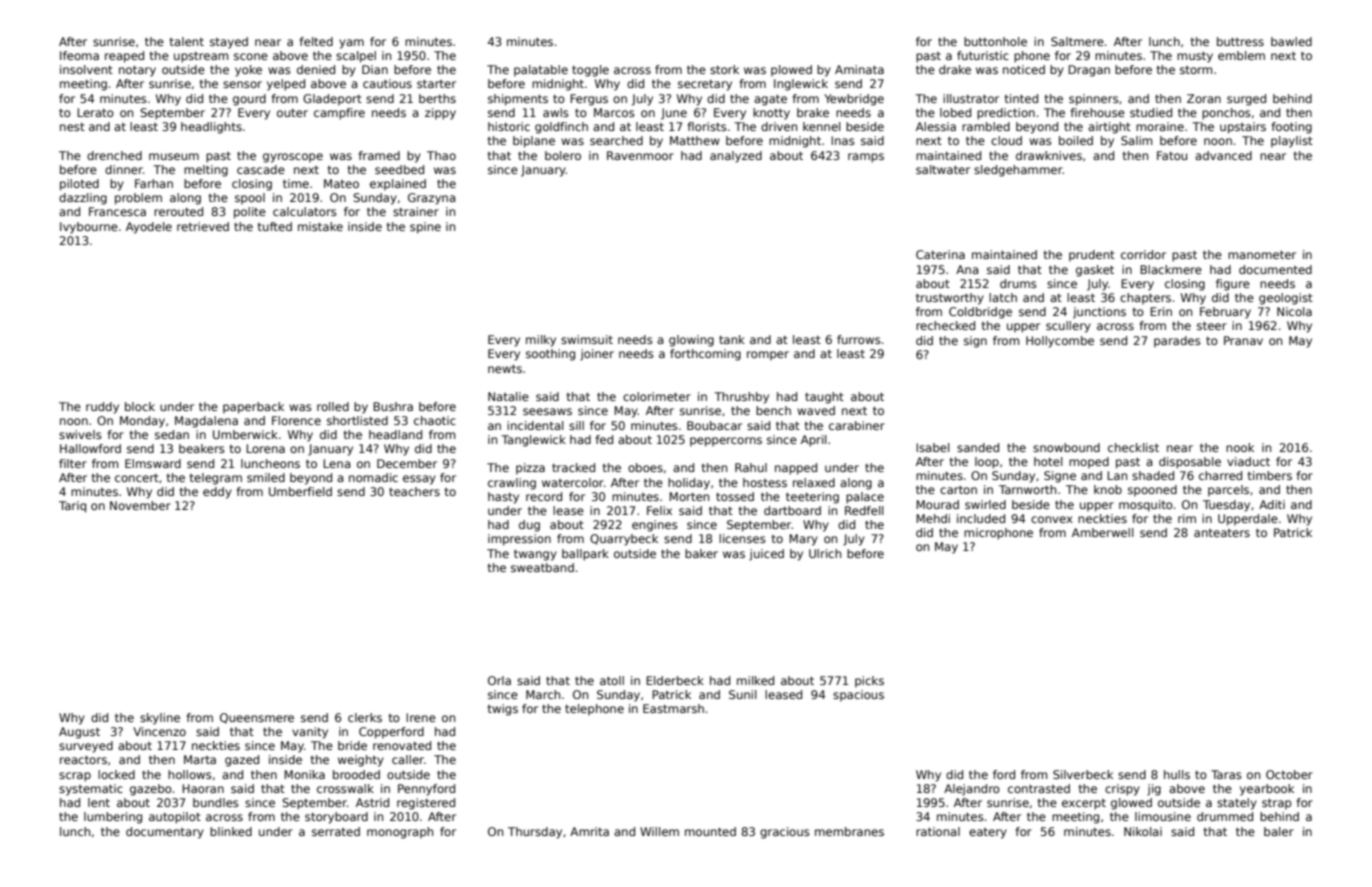 The height and width of the page is (887, 1372). Describe the element at coordinates (995, 41) in the page. I see `buttonhole` at that location.
